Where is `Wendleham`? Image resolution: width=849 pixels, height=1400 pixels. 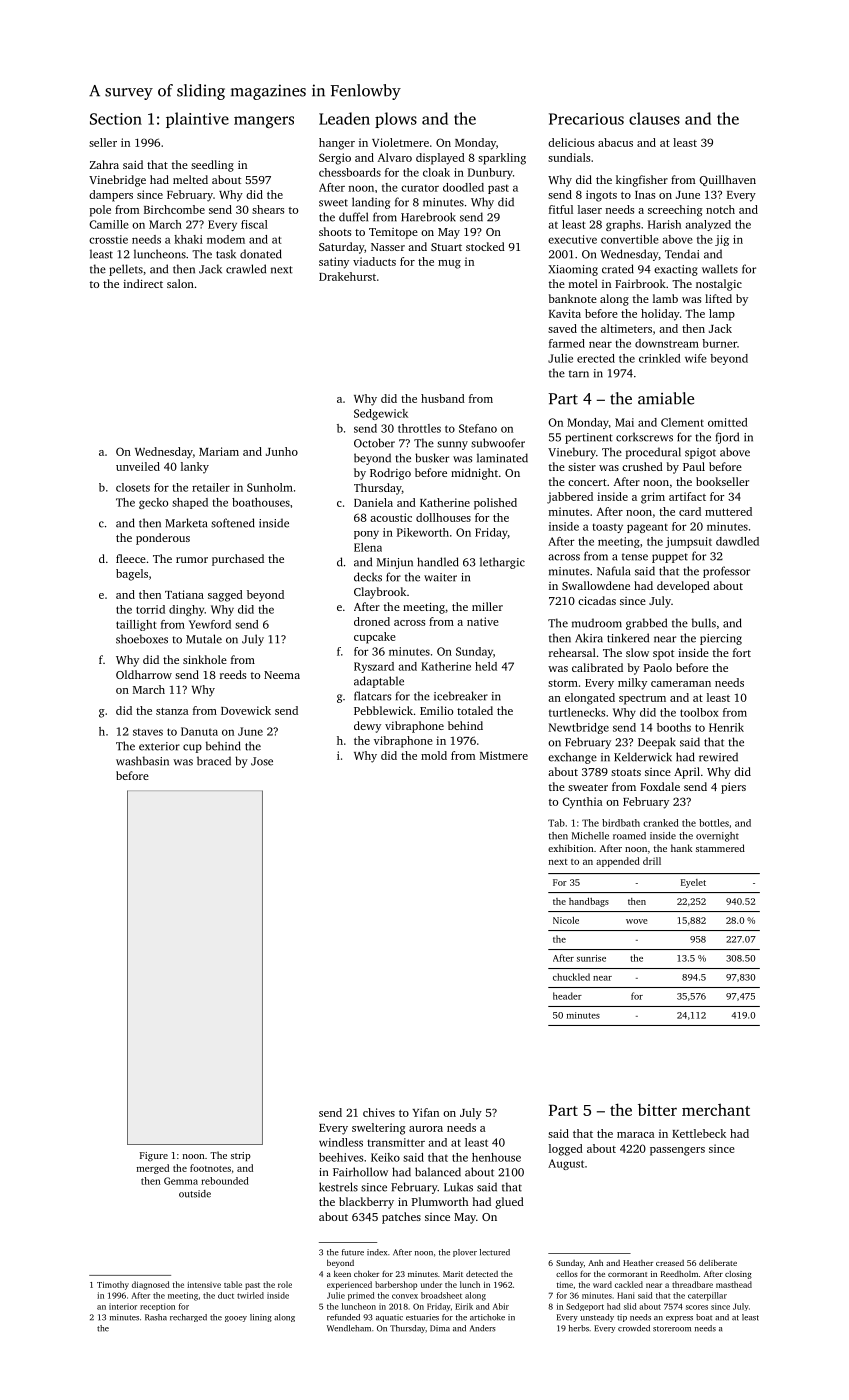
Wendleham is located at coordinates (349, 1328).
